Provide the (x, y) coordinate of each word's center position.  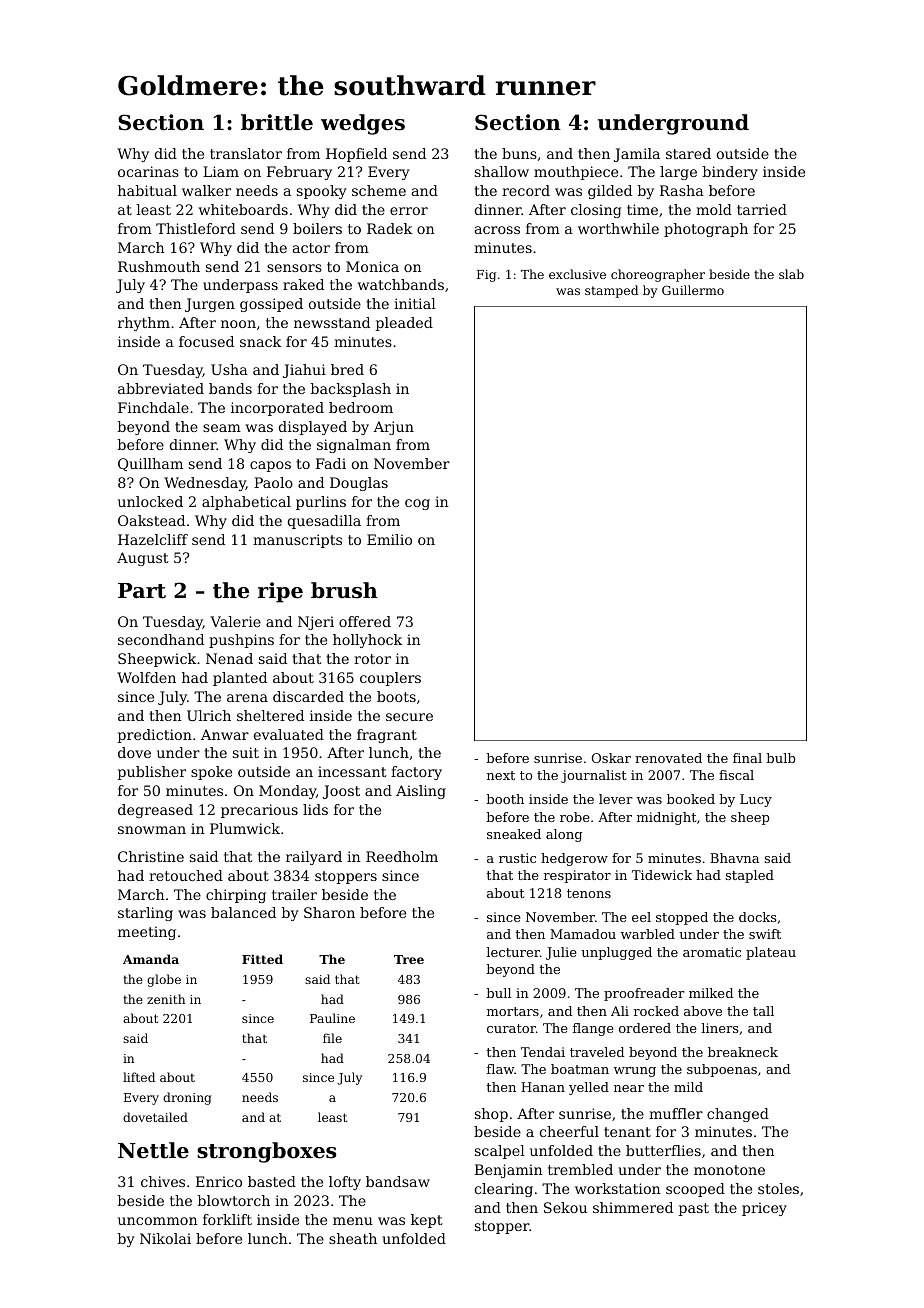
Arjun (394, 428)
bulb (781, 758)
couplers (390, 679)
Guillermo (693, 290)
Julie (561, 953)
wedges (363, 124)
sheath (353, 1238)
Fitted (262, 959)
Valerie (235, 621)
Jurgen (210, 305)
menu (353, 1221)
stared (688, 153)
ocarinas (148, 171)
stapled (750, 876)
